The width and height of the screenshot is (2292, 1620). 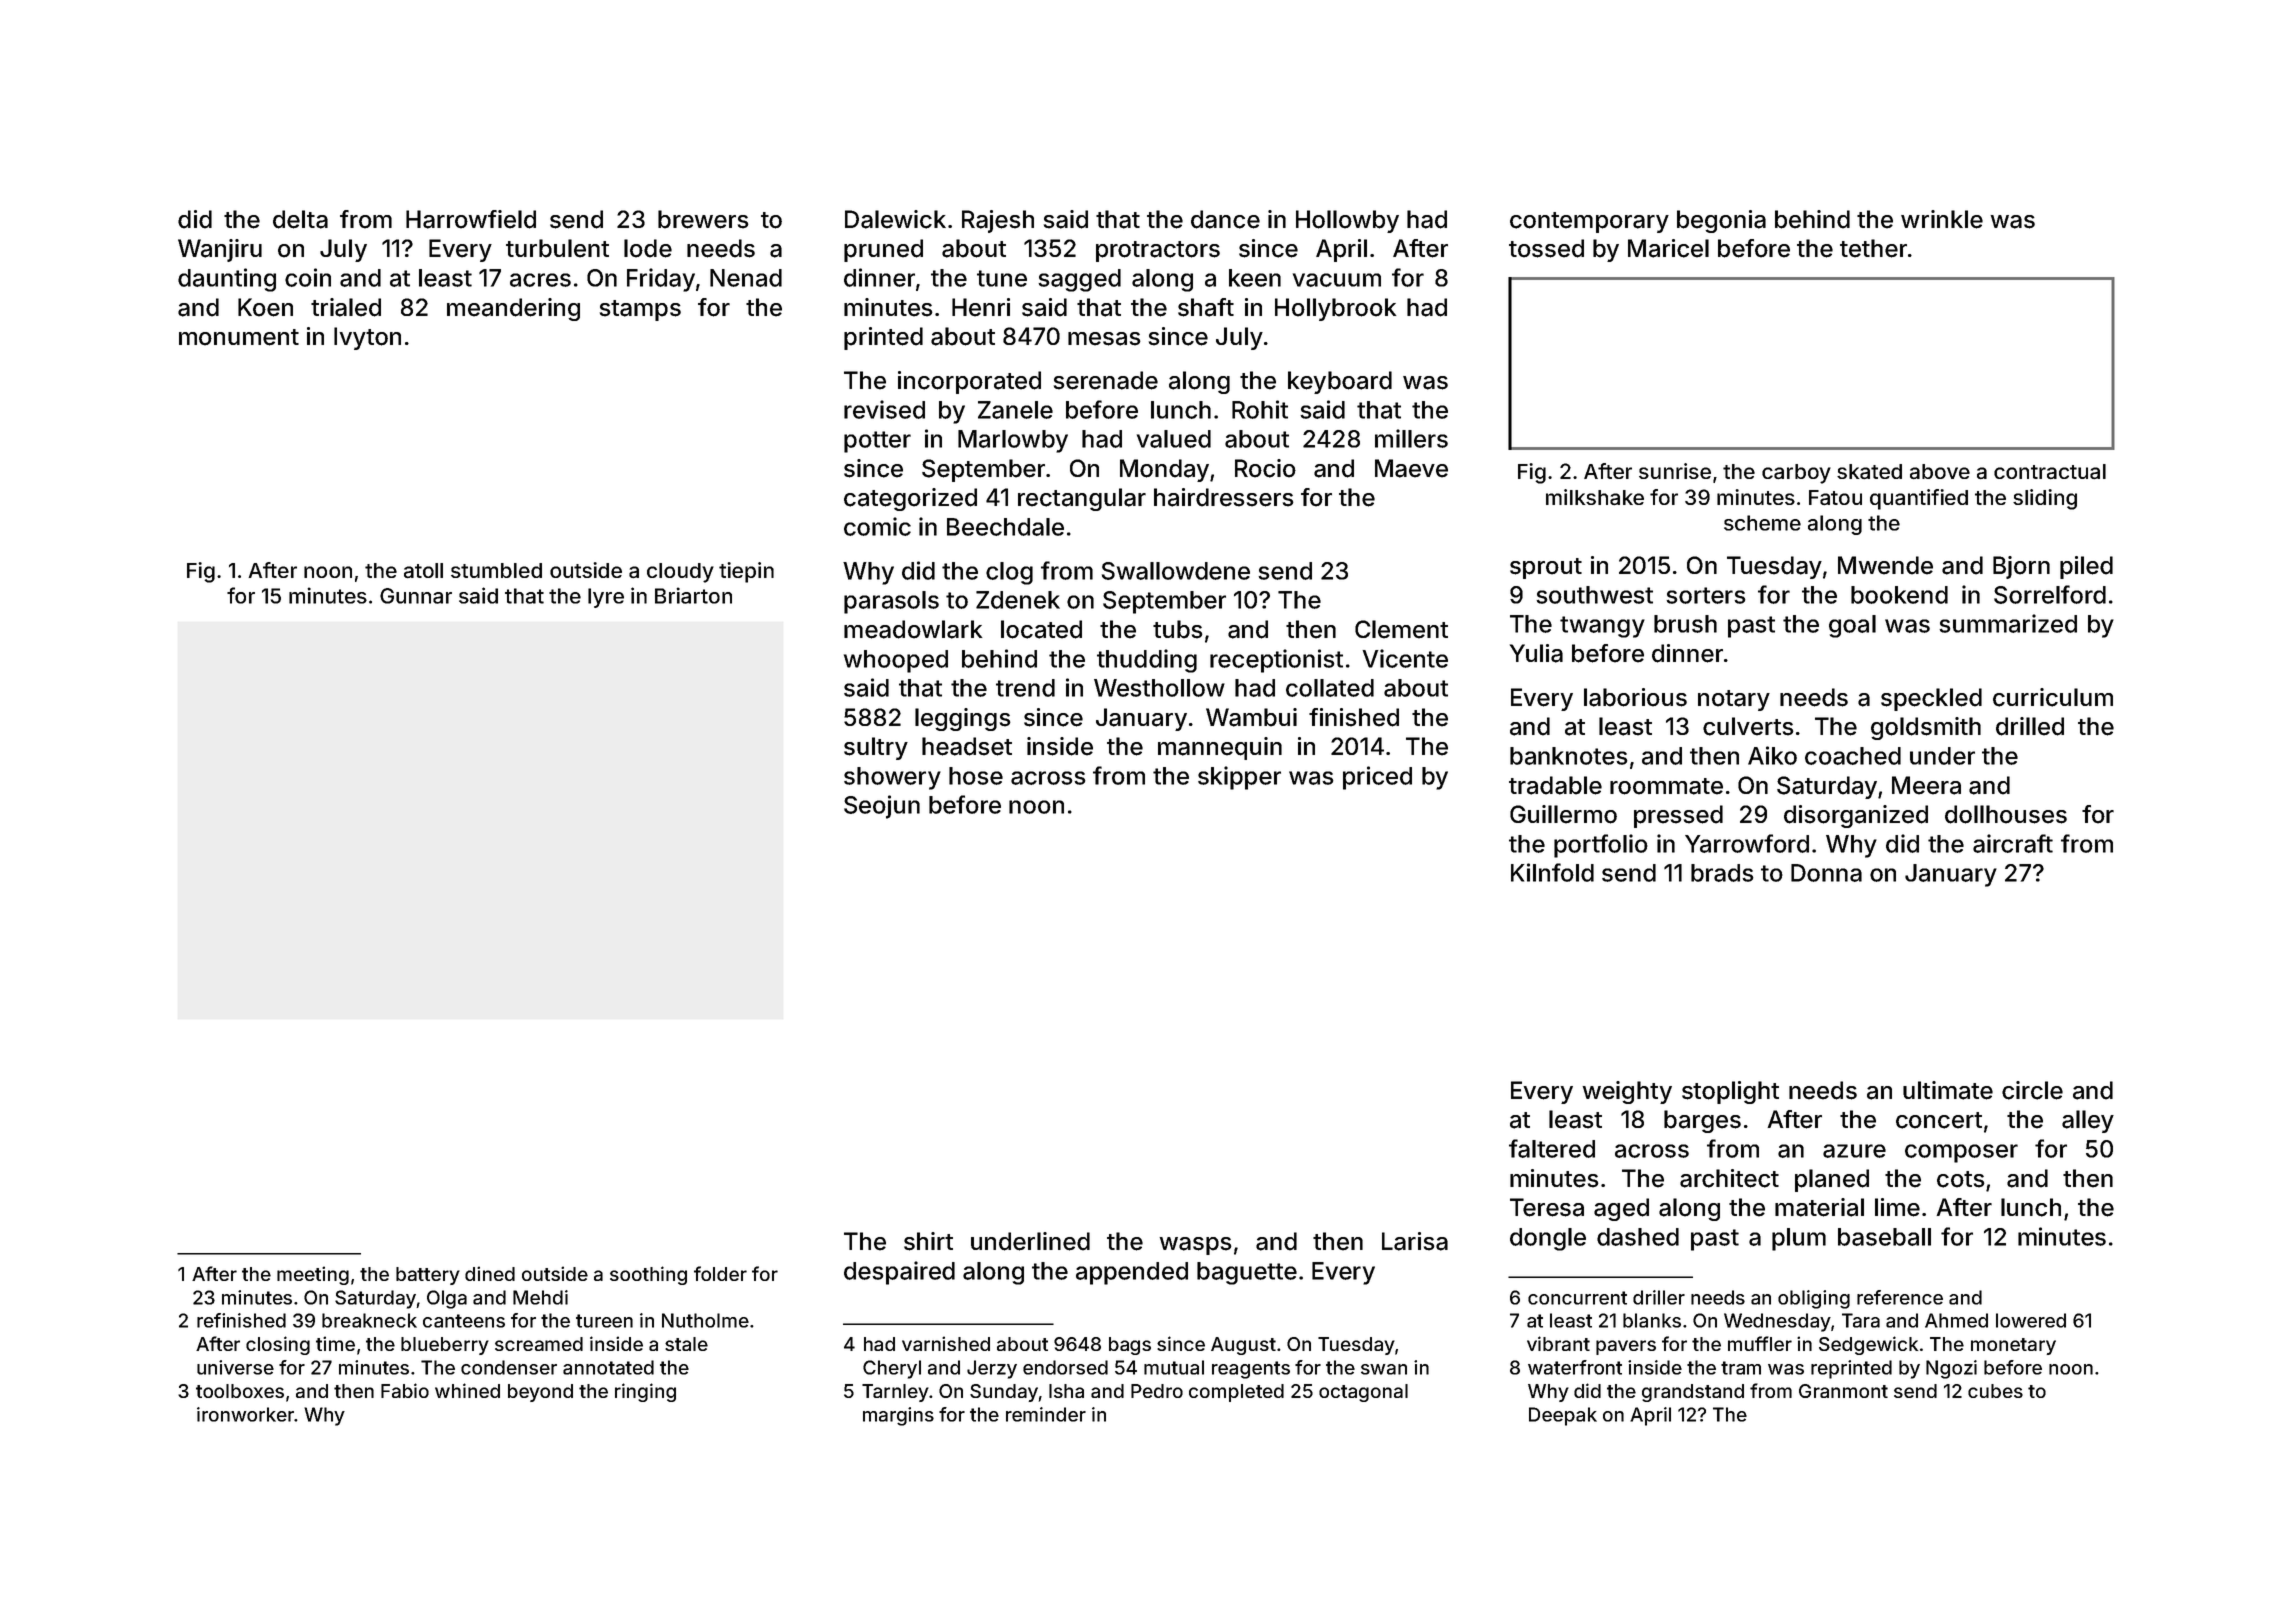 I want to click on wrinkle, so click(x=1942, y=219).
